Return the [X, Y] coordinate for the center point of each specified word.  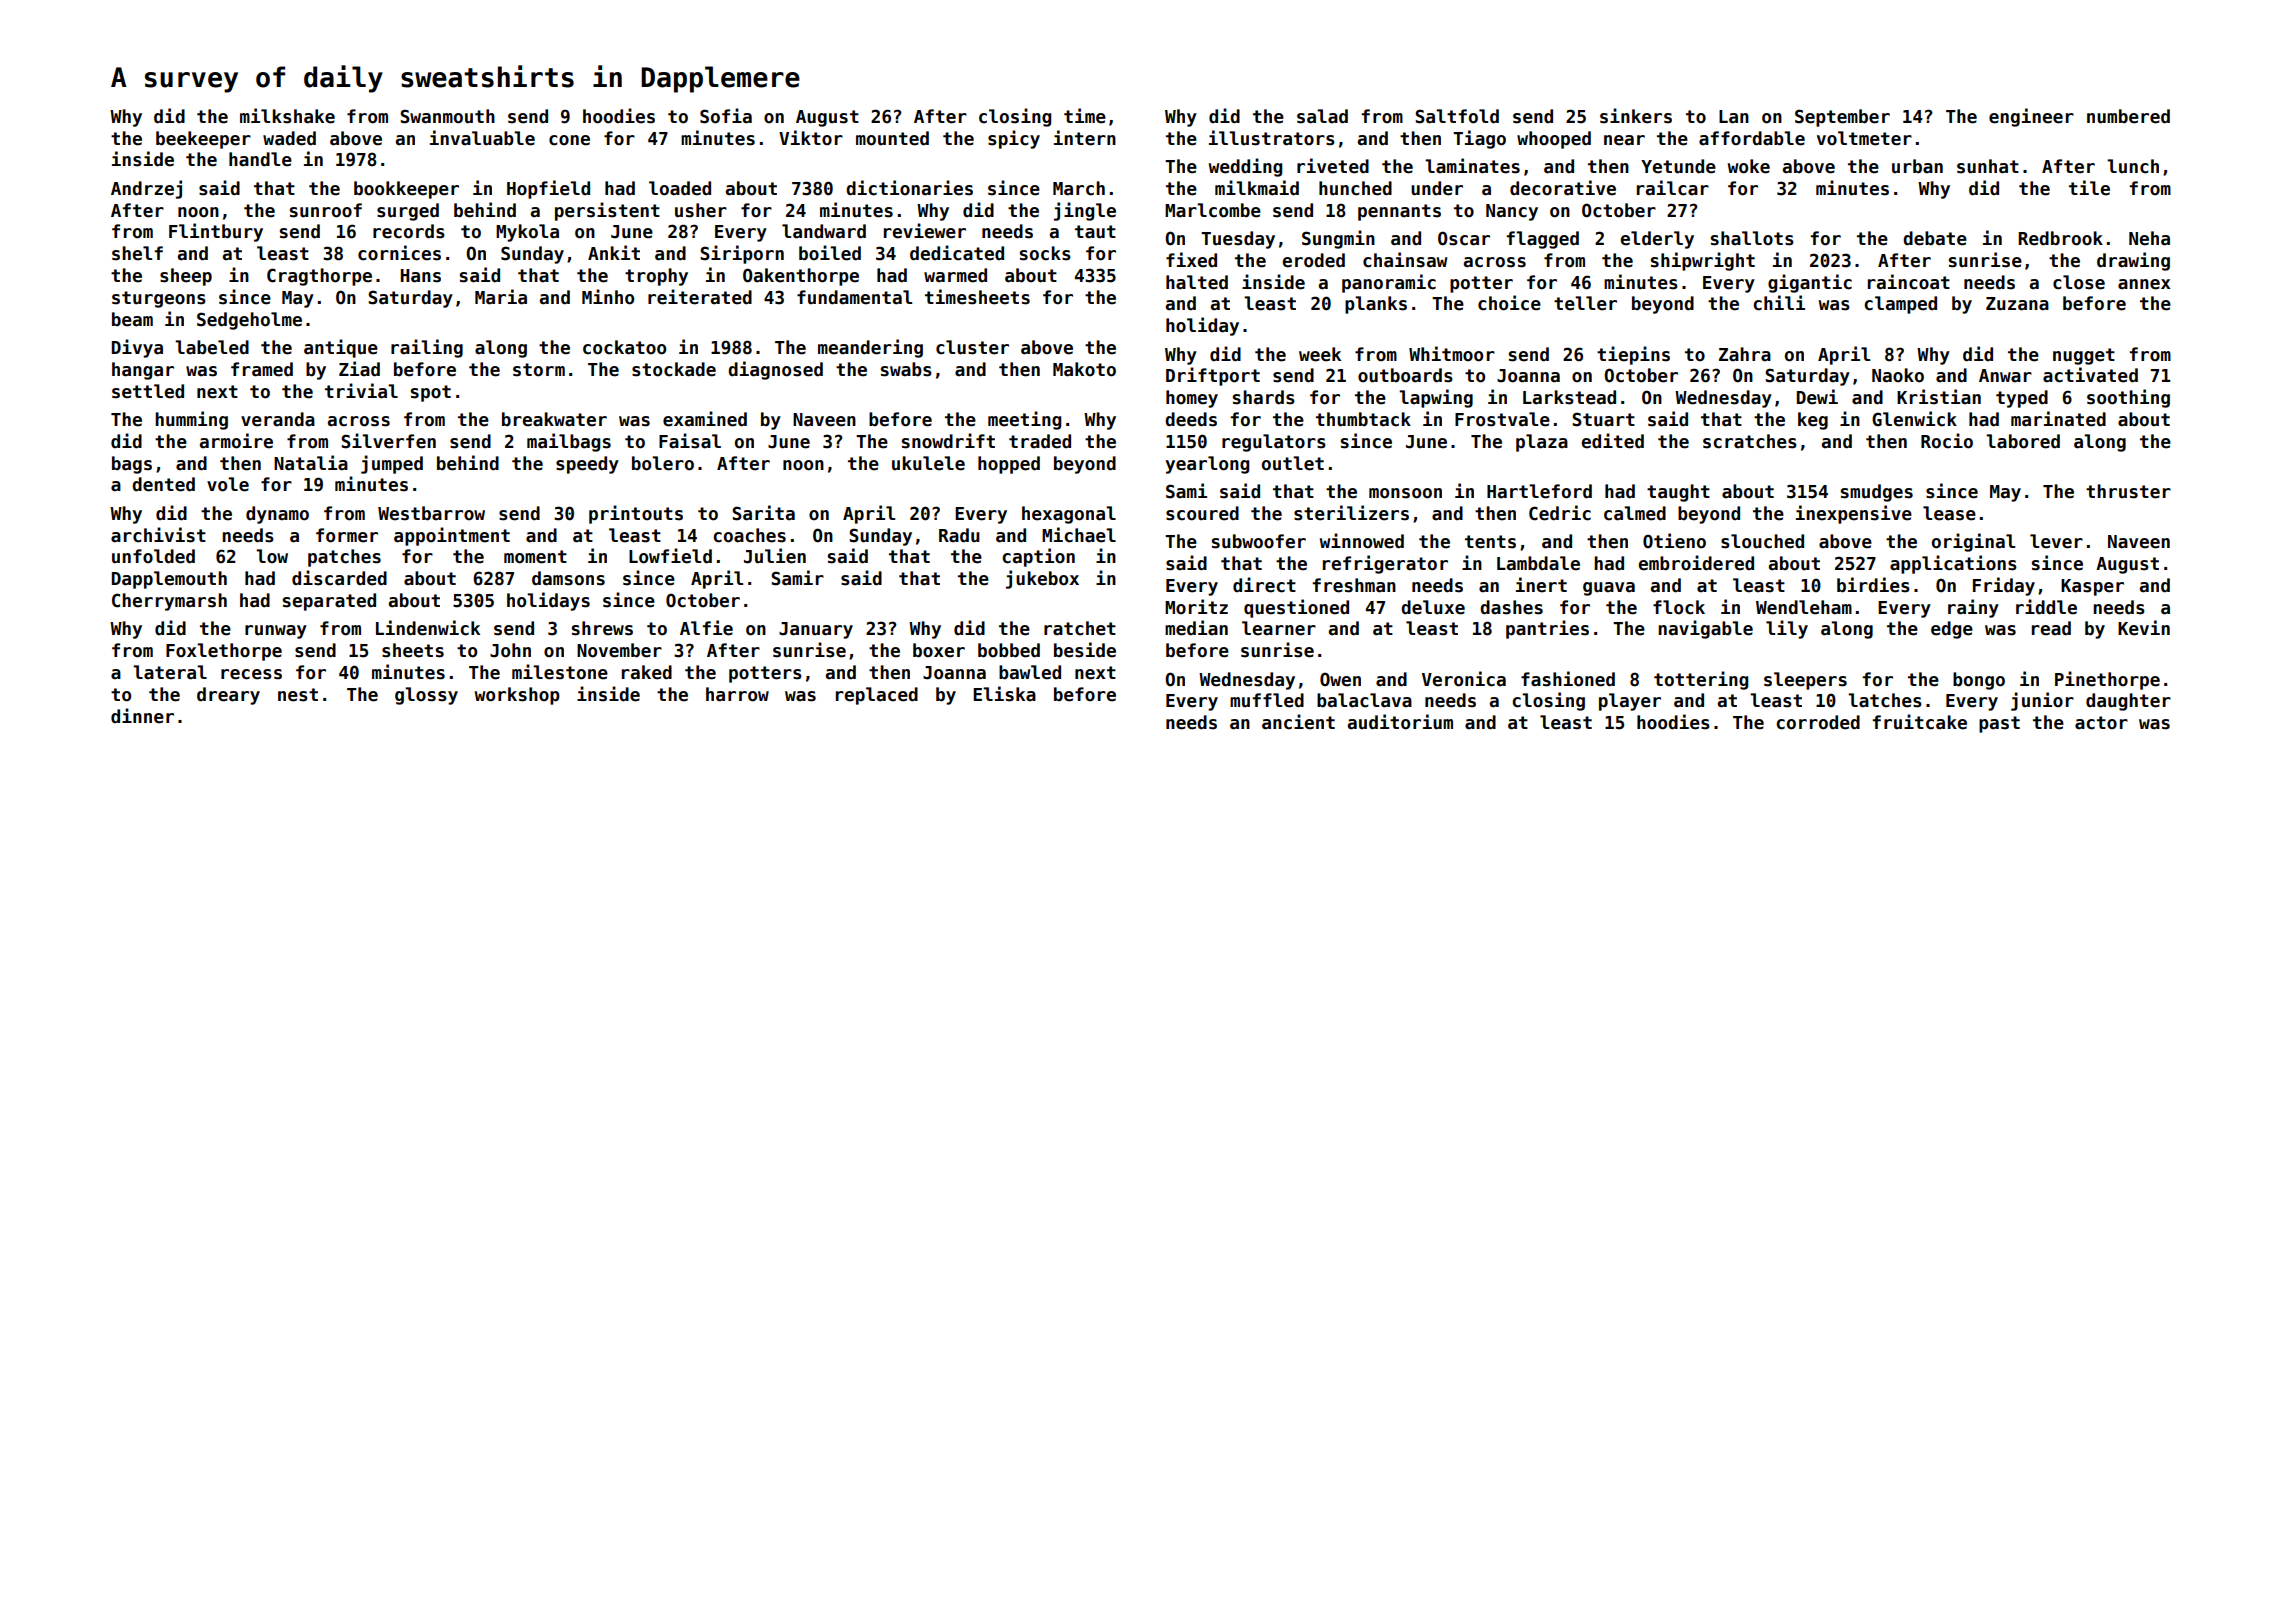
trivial [361, 391]
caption [1038, 557]
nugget [2084, 356]
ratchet [1080, 628]
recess [251, 674]
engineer [2031, 117]
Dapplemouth [169, 580]
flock [1679, 607]
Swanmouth [447, 116]
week [1320, 354]
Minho [608, 297]
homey [1192, 399]
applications [1953, 564]
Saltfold [1457, 116]
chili [1779, 303]
